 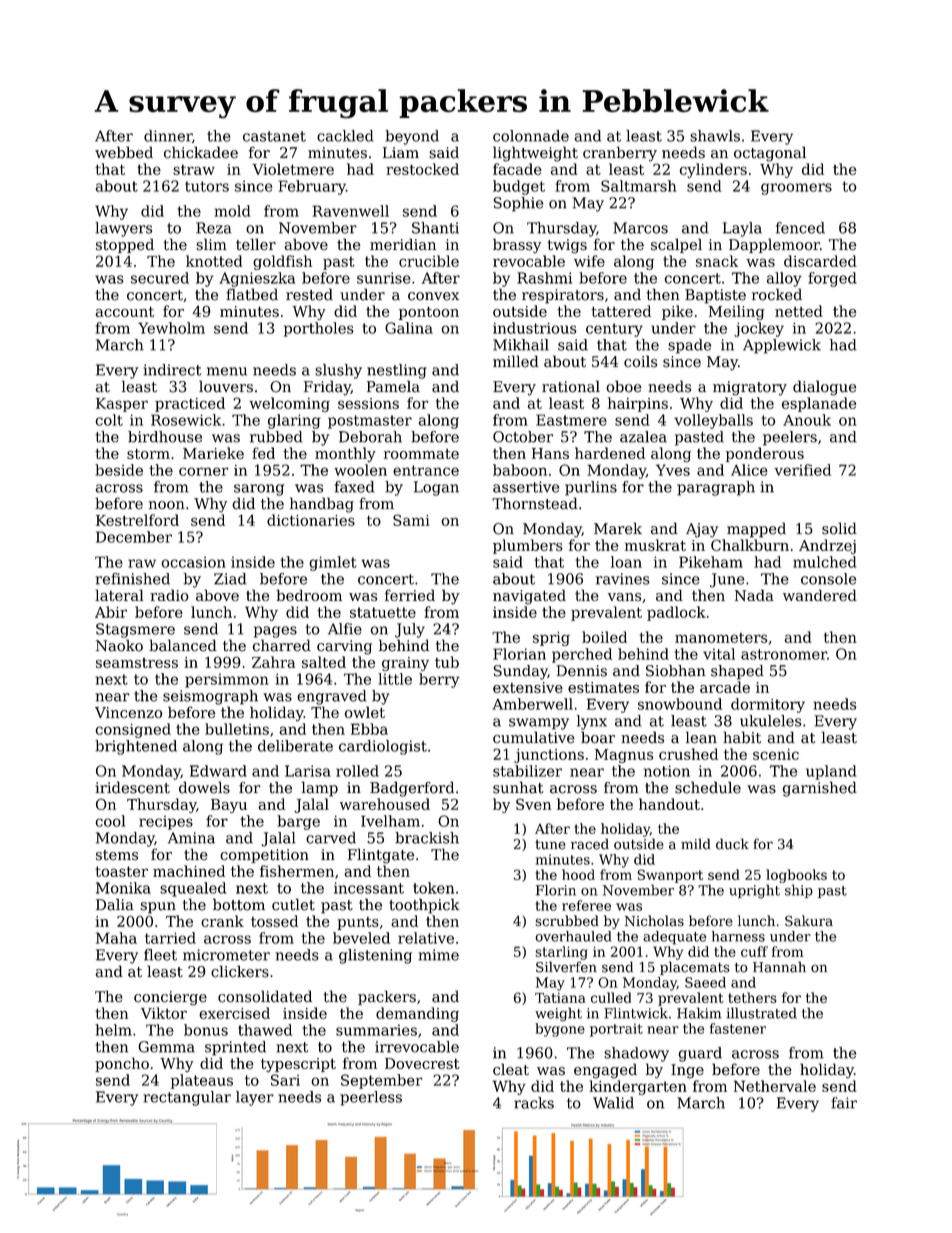 What do you see at coordinates (255, 1098) in the document?
I see `layer` at bounding box center [255, 1098].
